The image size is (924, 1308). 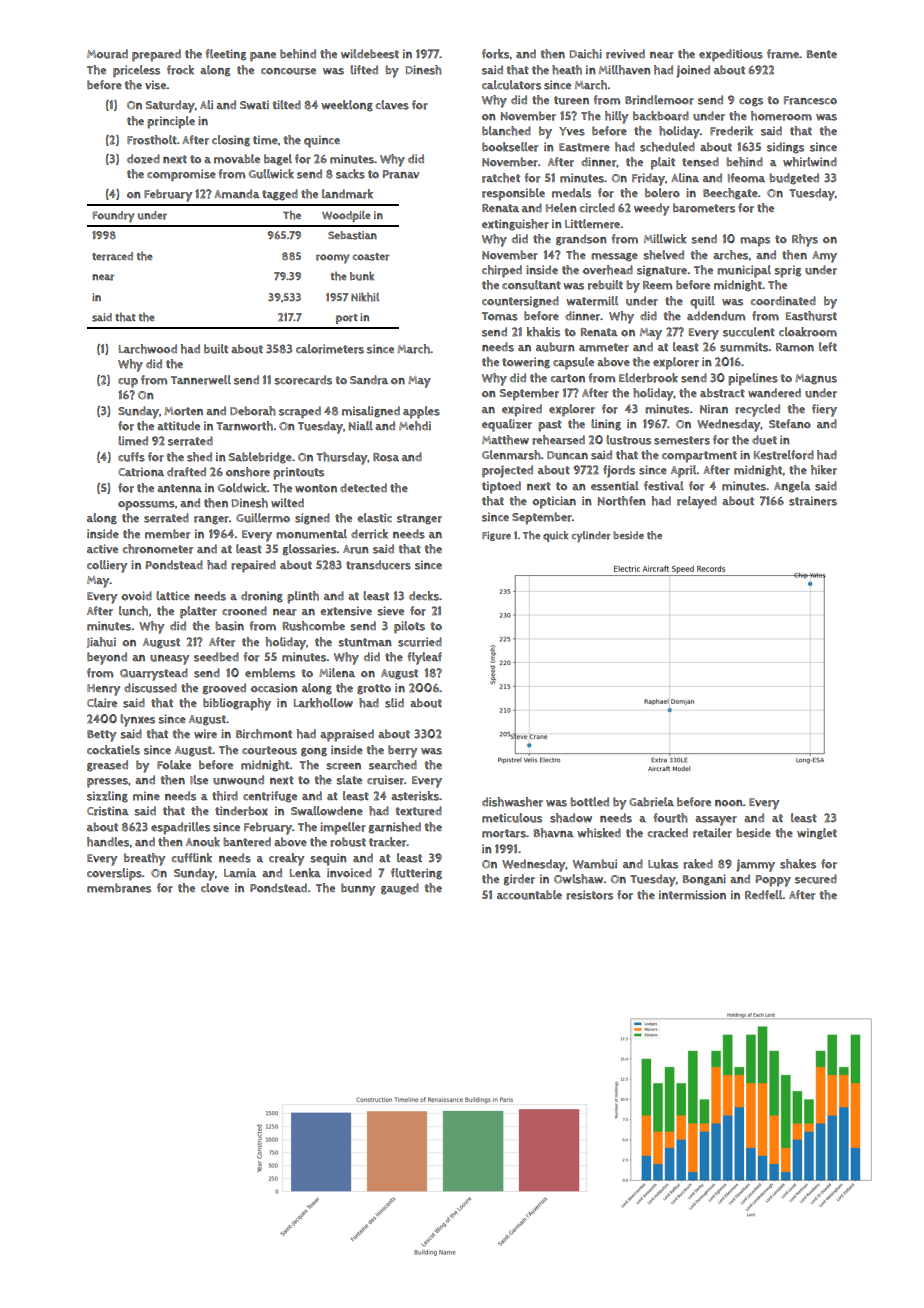 What do you see at coordinates (107, 54) in the document?
I see `Mourad` at bounding box center [107, 54].
